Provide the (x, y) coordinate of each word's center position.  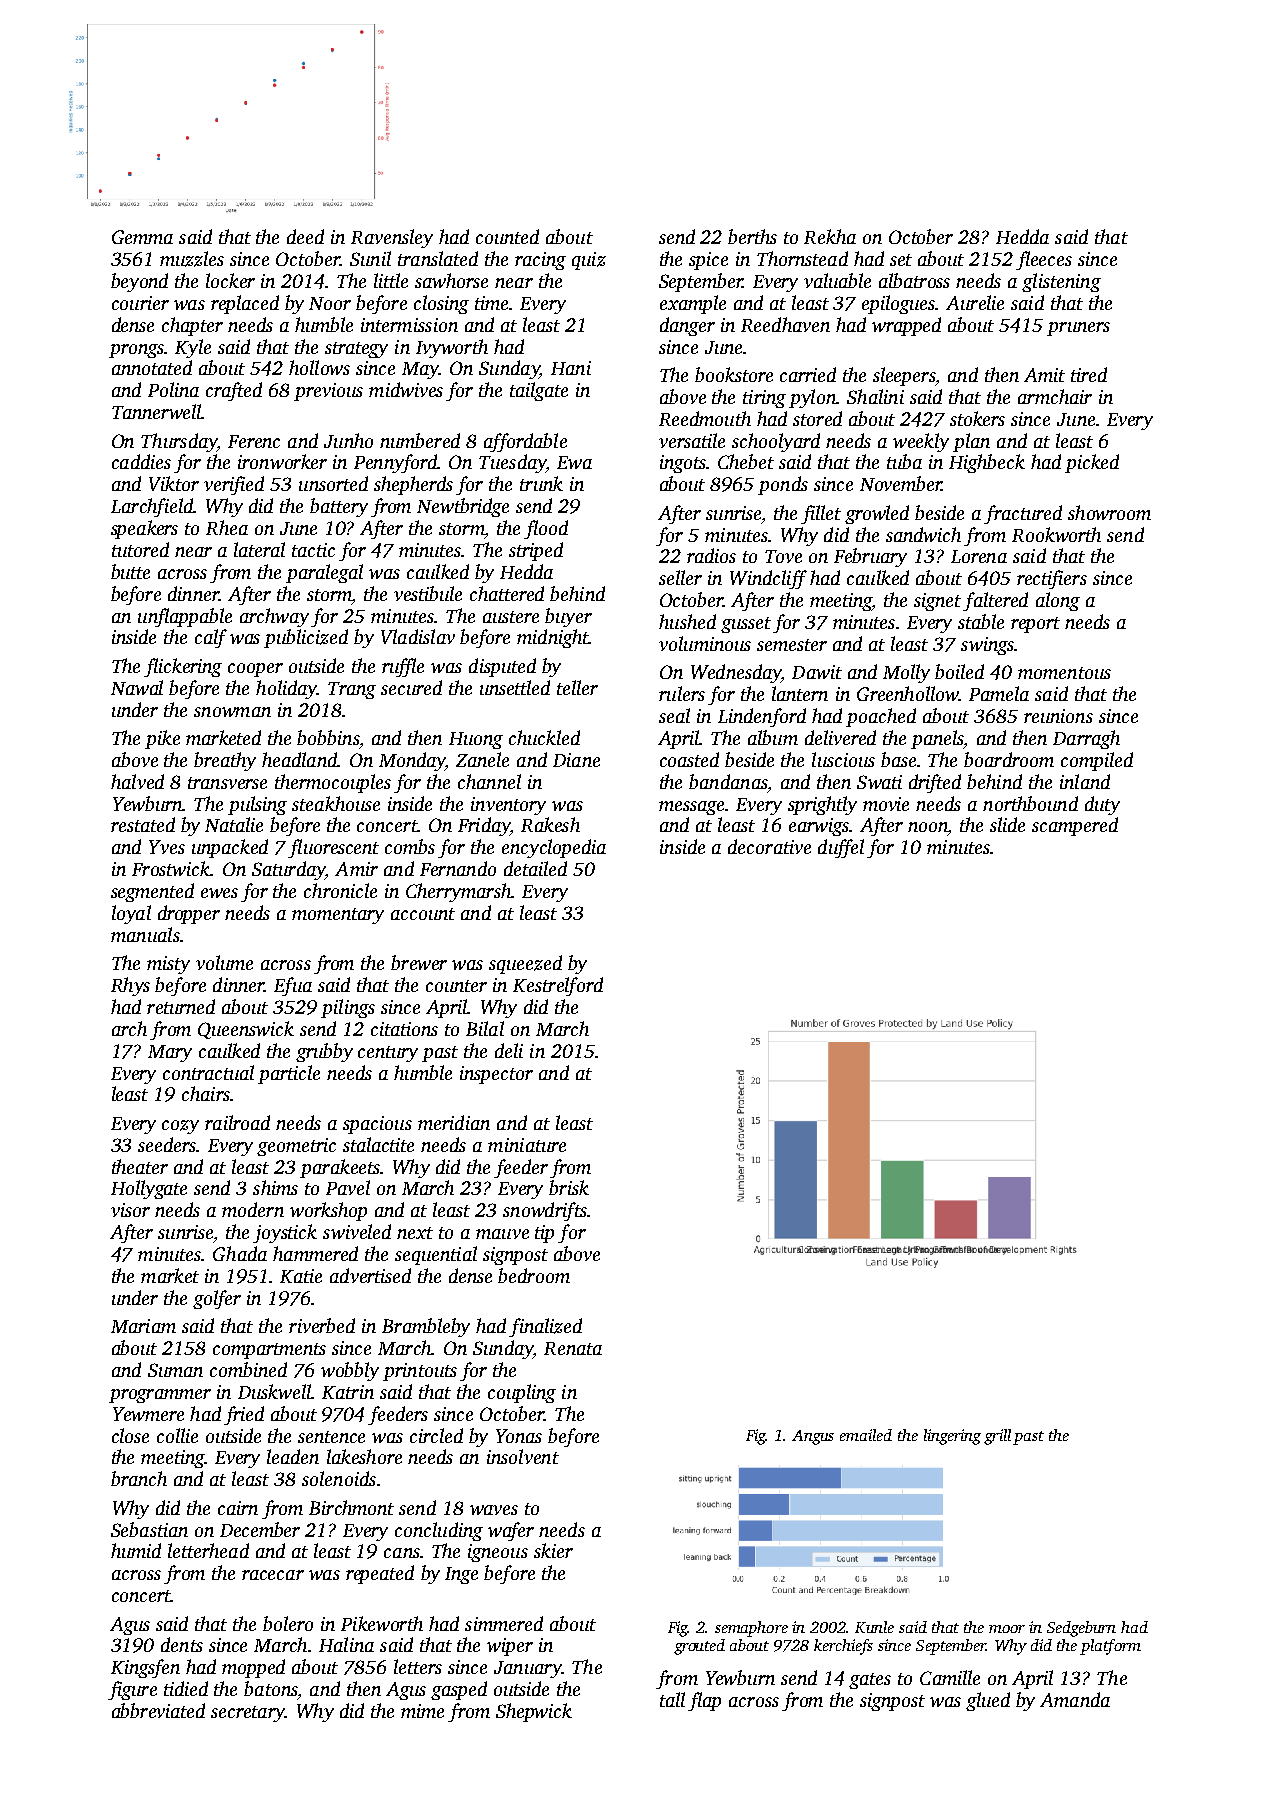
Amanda (1075, 1699)
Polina (173, 389)
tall (672, 1699)
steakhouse (336, 803)
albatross (914, 280)
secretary (248, 1714)
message (691, 808)
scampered (1075, 826)
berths (752, 236)
